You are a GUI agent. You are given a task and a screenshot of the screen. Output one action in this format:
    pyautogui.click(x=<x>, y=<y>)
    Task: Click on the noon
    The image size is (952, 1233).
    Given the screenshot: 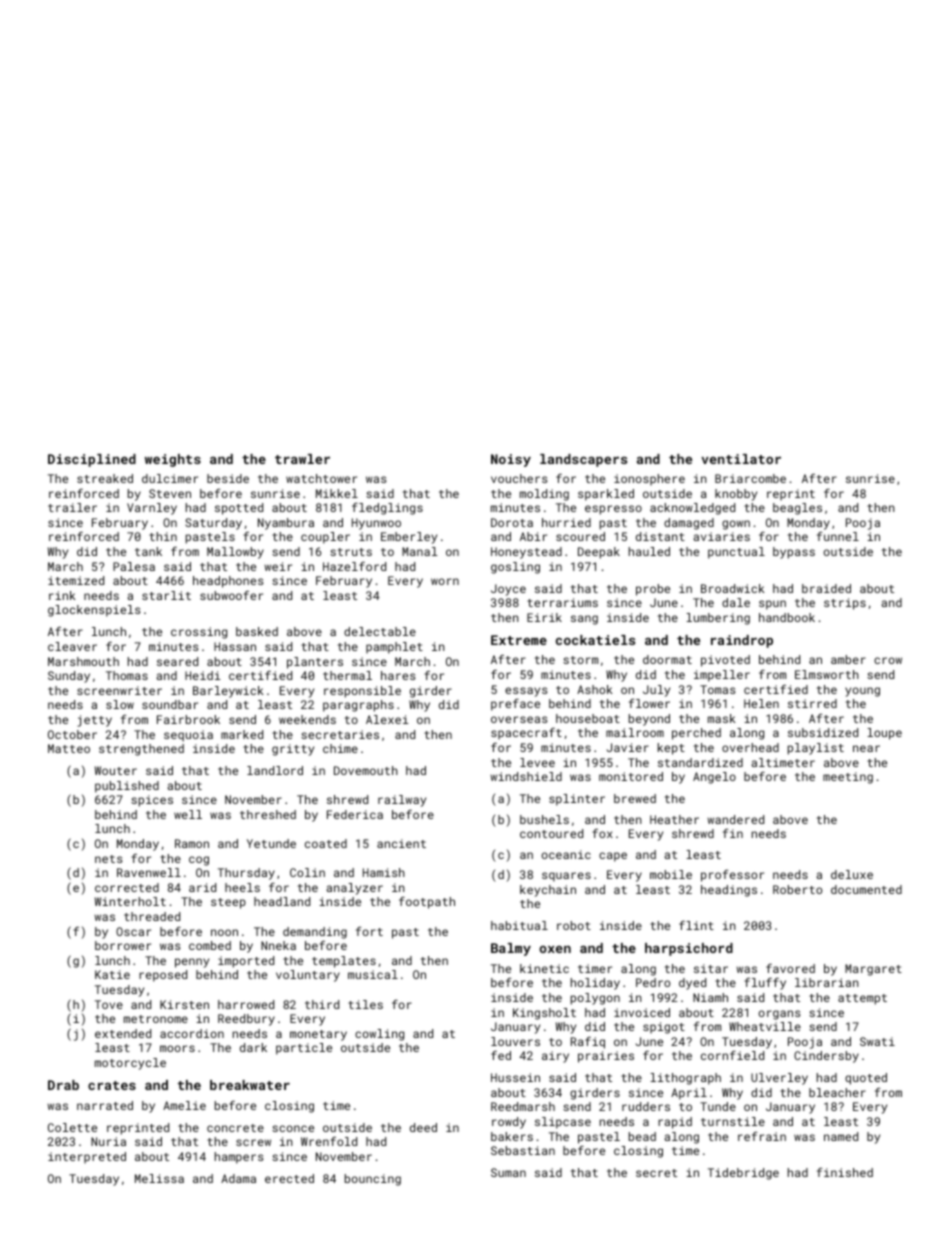 What is the action you would take?
    pyautogui.click(x=224, y=932)
